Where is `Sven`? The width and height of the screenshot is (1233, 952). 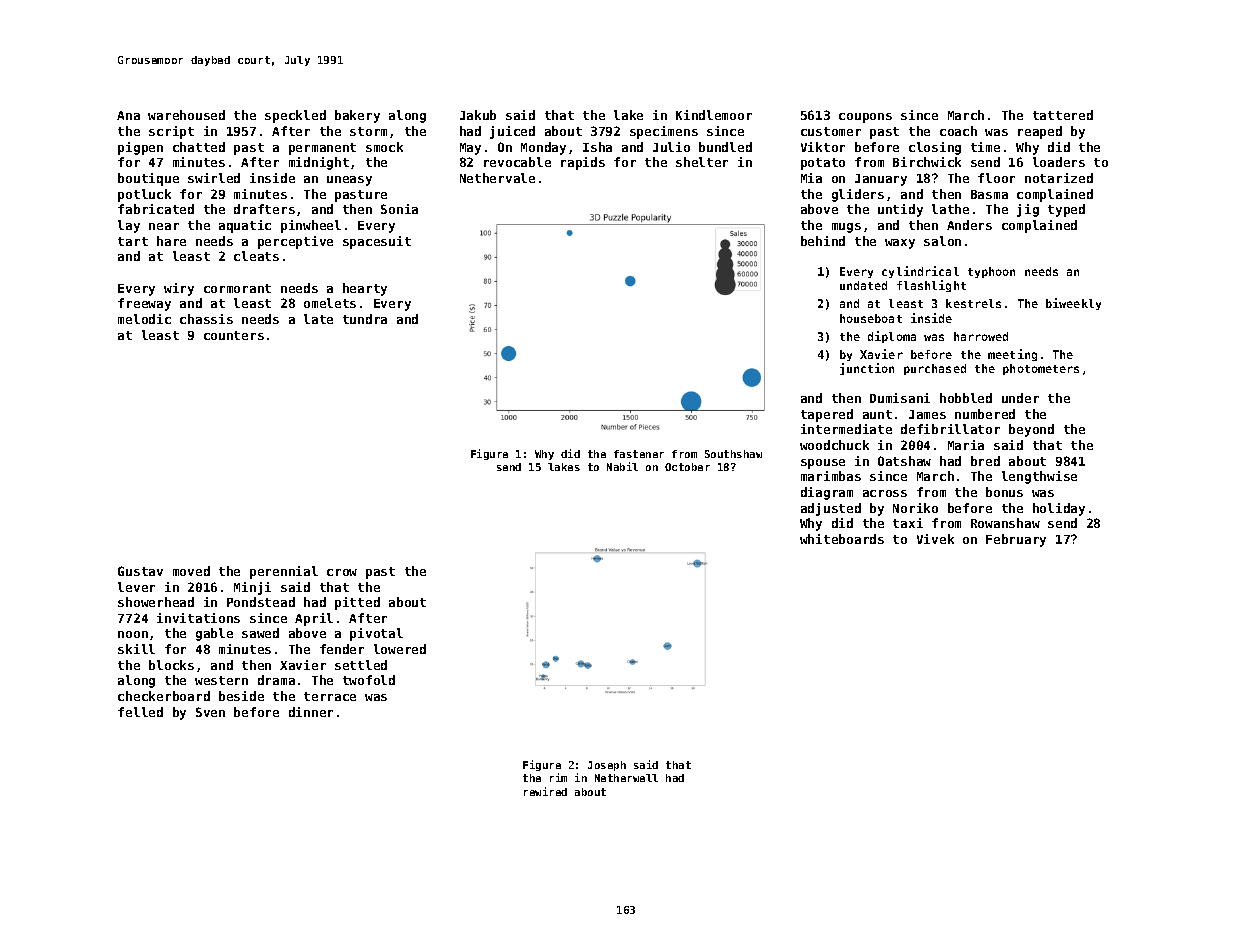 Sven is located at coordinates (210, 712).
